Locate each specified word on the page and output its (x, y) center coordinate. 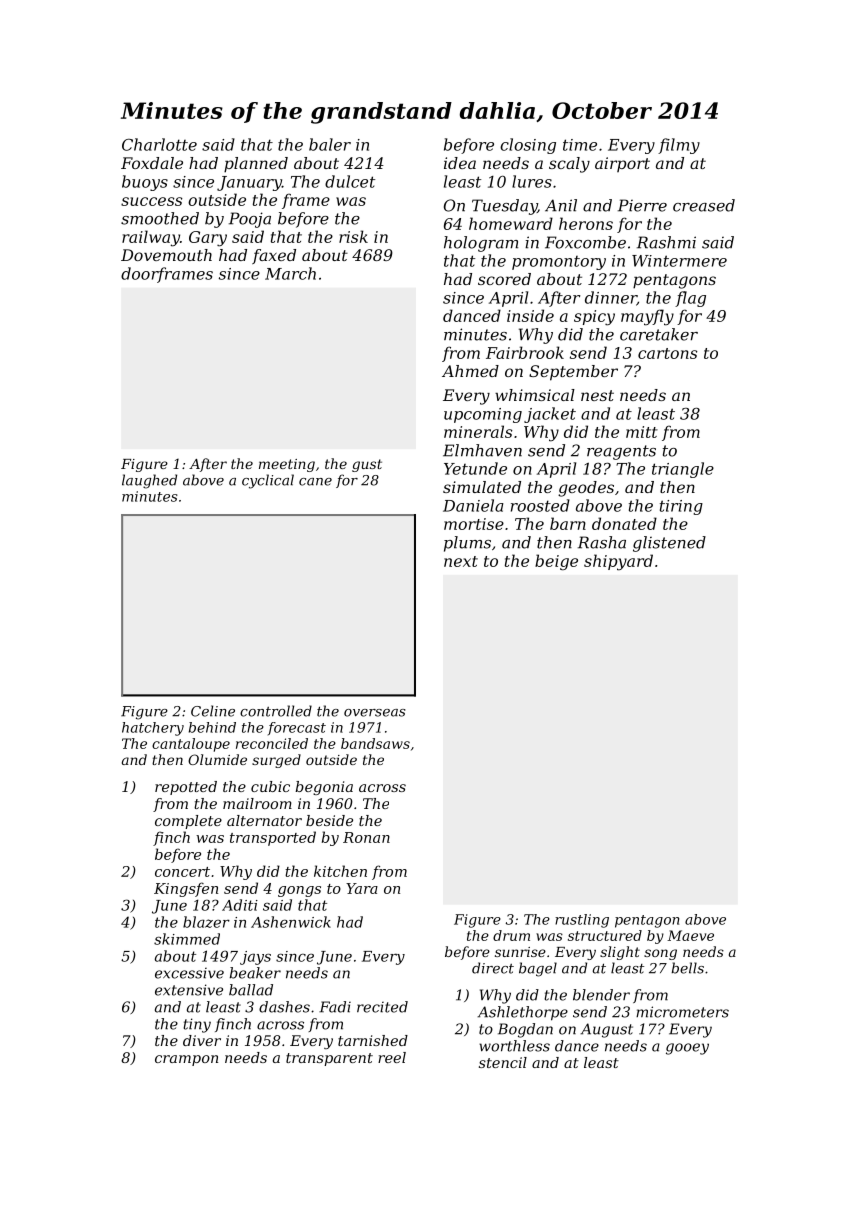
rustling (582, 921)
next (461, 561)
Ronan (366, 837)
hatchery (153, 729)
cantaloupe (191, 745)
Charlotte (159, 144)
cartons (667, 353)
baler (330, 144)
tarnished (373, 1040)
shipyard (618, 562)
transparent (329, 1059)
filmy (679, 146)
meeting (287, 465)
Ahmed (470, 371)
